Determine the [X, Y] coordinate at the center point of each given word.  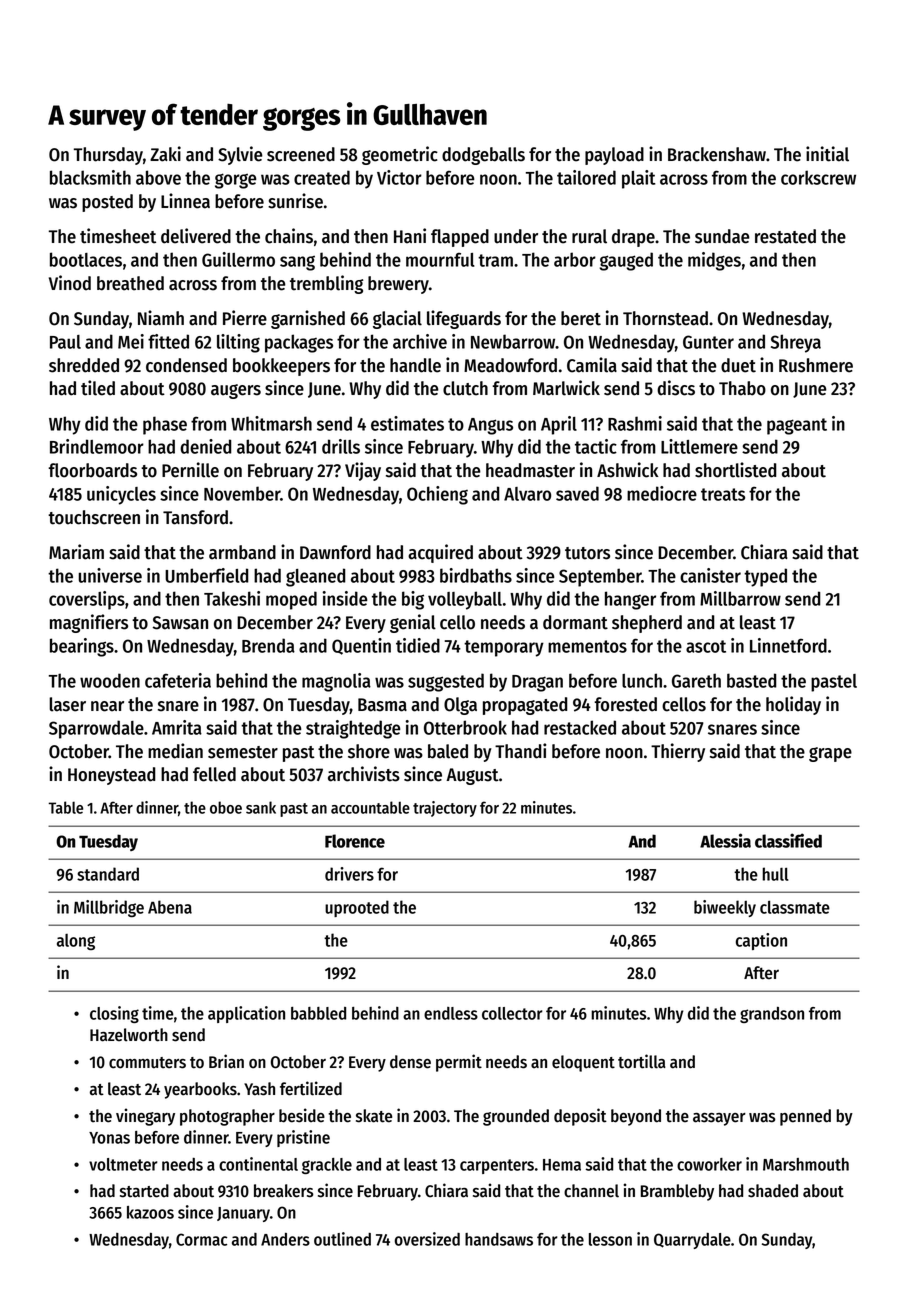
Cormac [201, 1239]
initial [827, 154]
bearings [82, 647]
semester [243, 752]
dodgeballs [483, 156]
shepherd [647, 624]
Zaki [165, 154]
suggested [446, 682]
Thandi [520, 751]
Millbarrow [740, 598]
